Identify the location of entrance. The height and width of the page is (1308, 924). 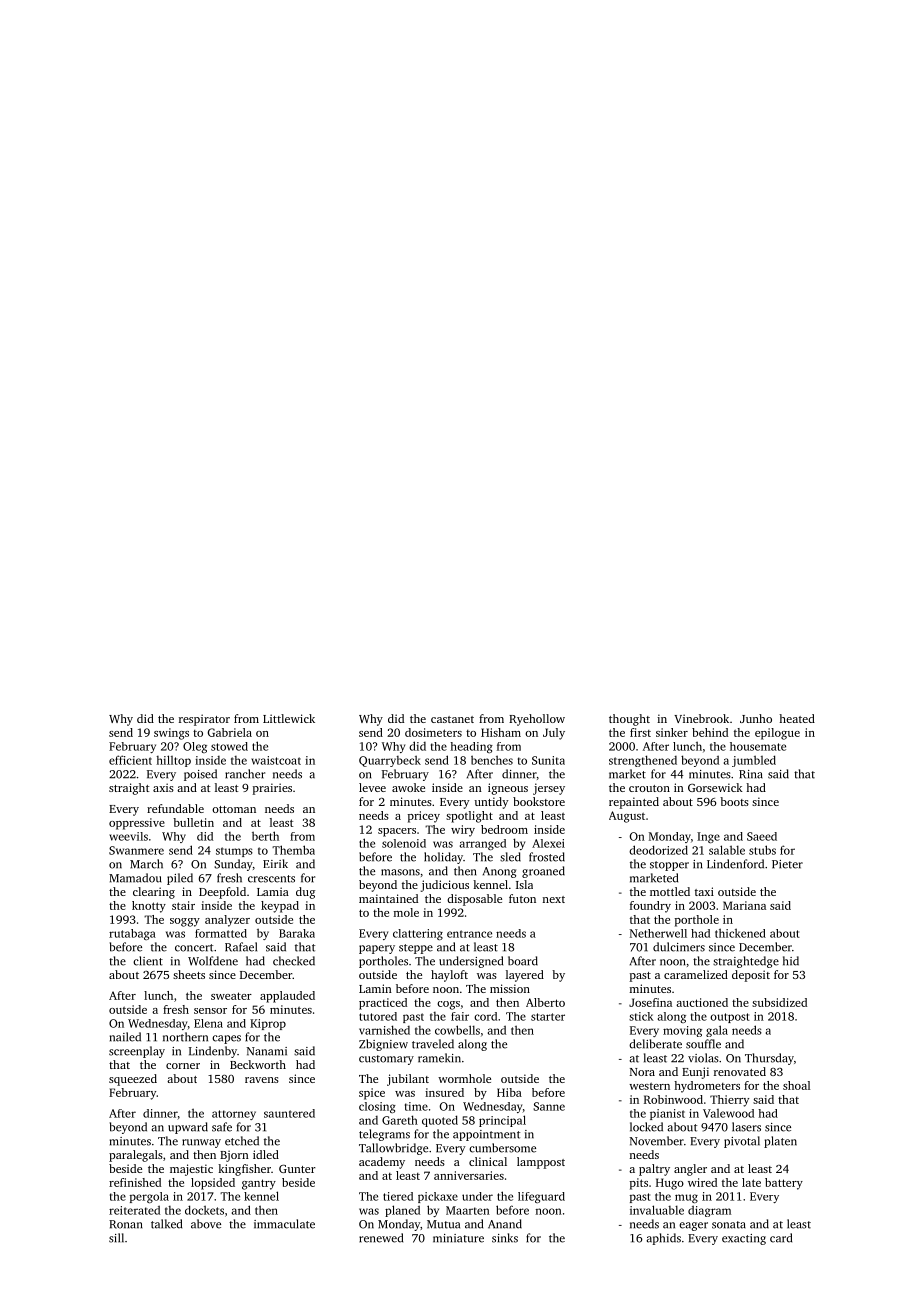
(469, 934).
